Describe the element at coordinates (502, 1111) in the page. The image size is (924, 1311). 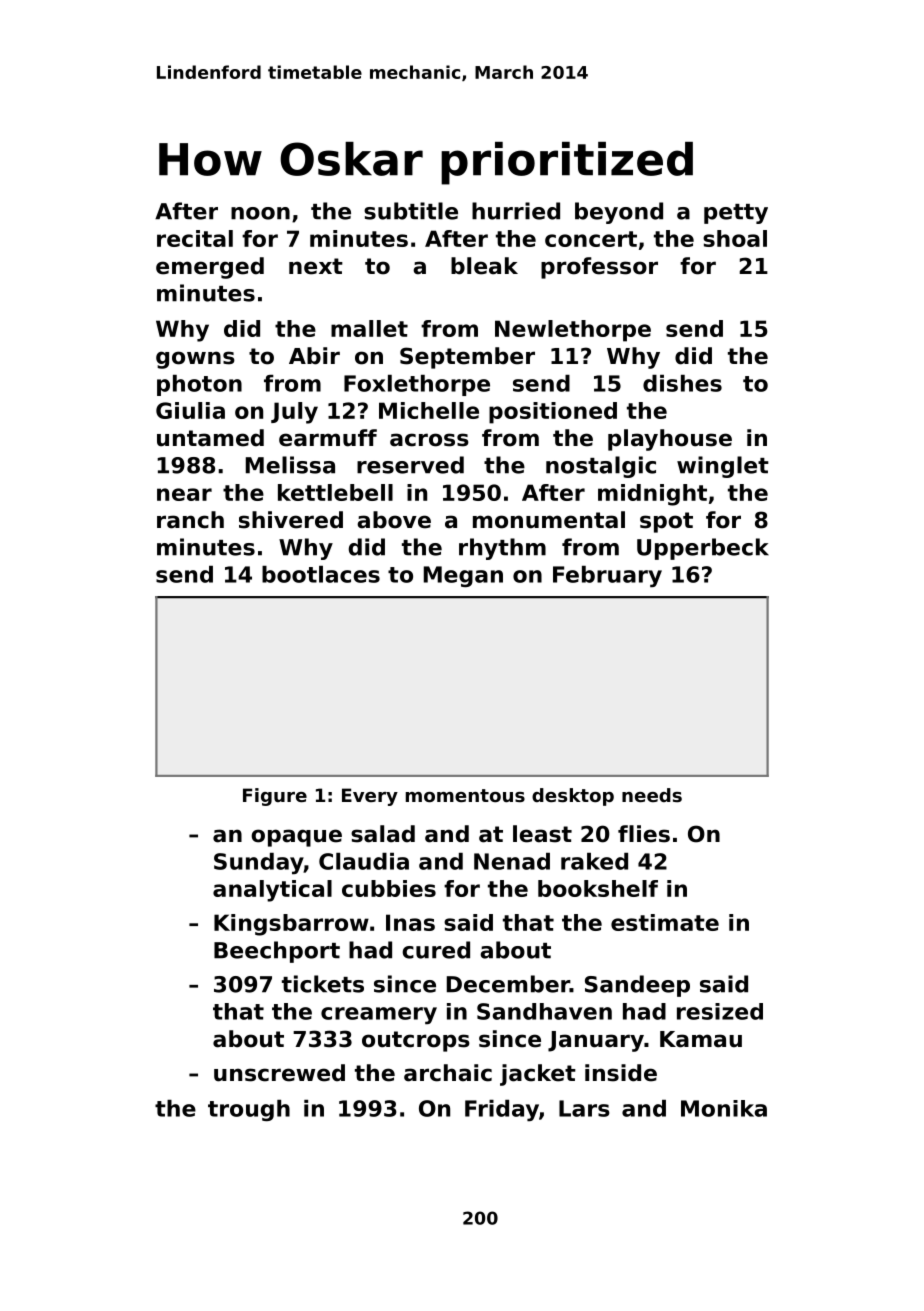
I see `Friday` at that location.
